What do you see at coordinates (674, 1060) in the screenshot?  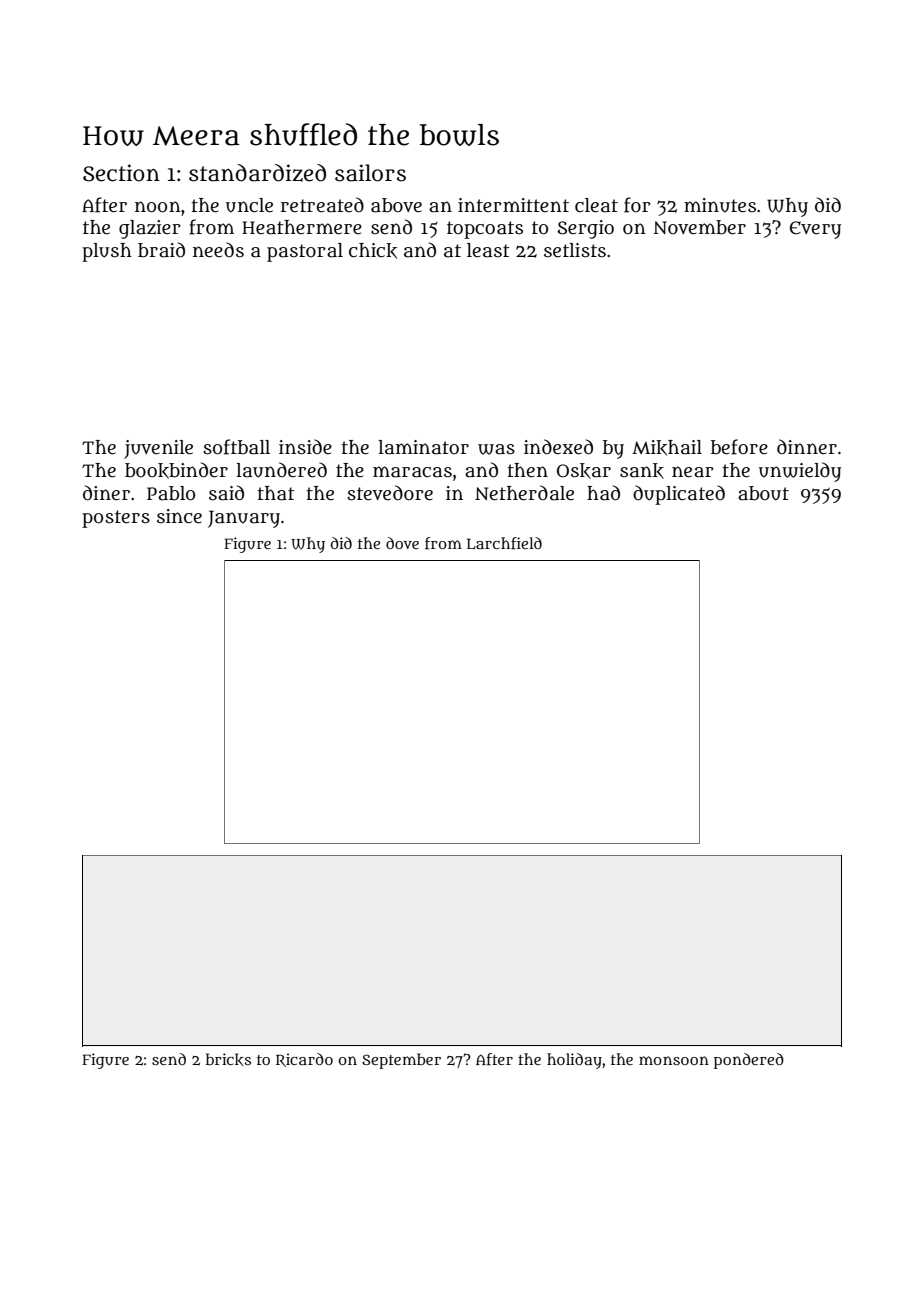 I see `monsoon` at bounding box center [674, 1060].
